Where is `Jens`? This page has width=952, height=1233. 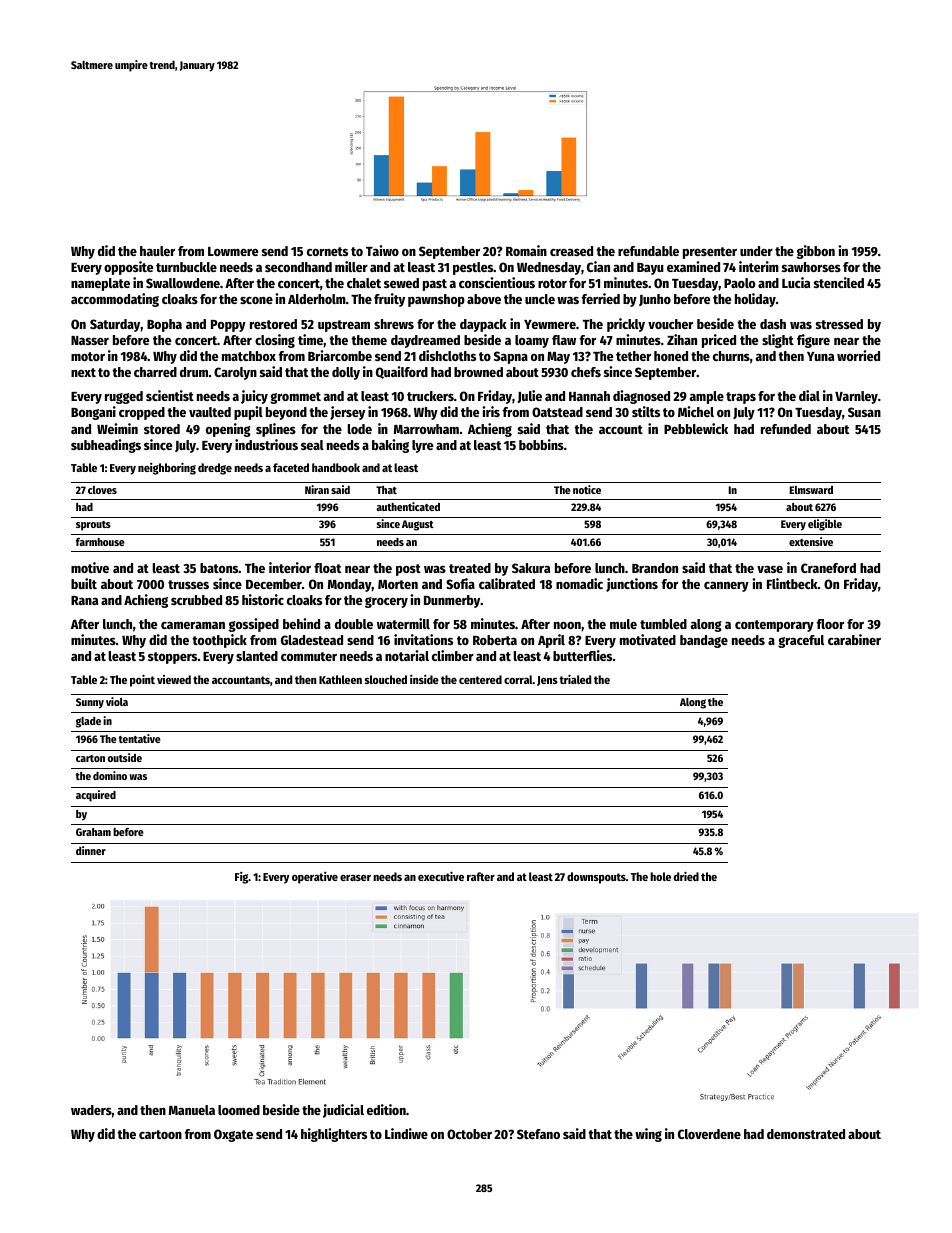 Jens is located at coordinates (547, 681).
